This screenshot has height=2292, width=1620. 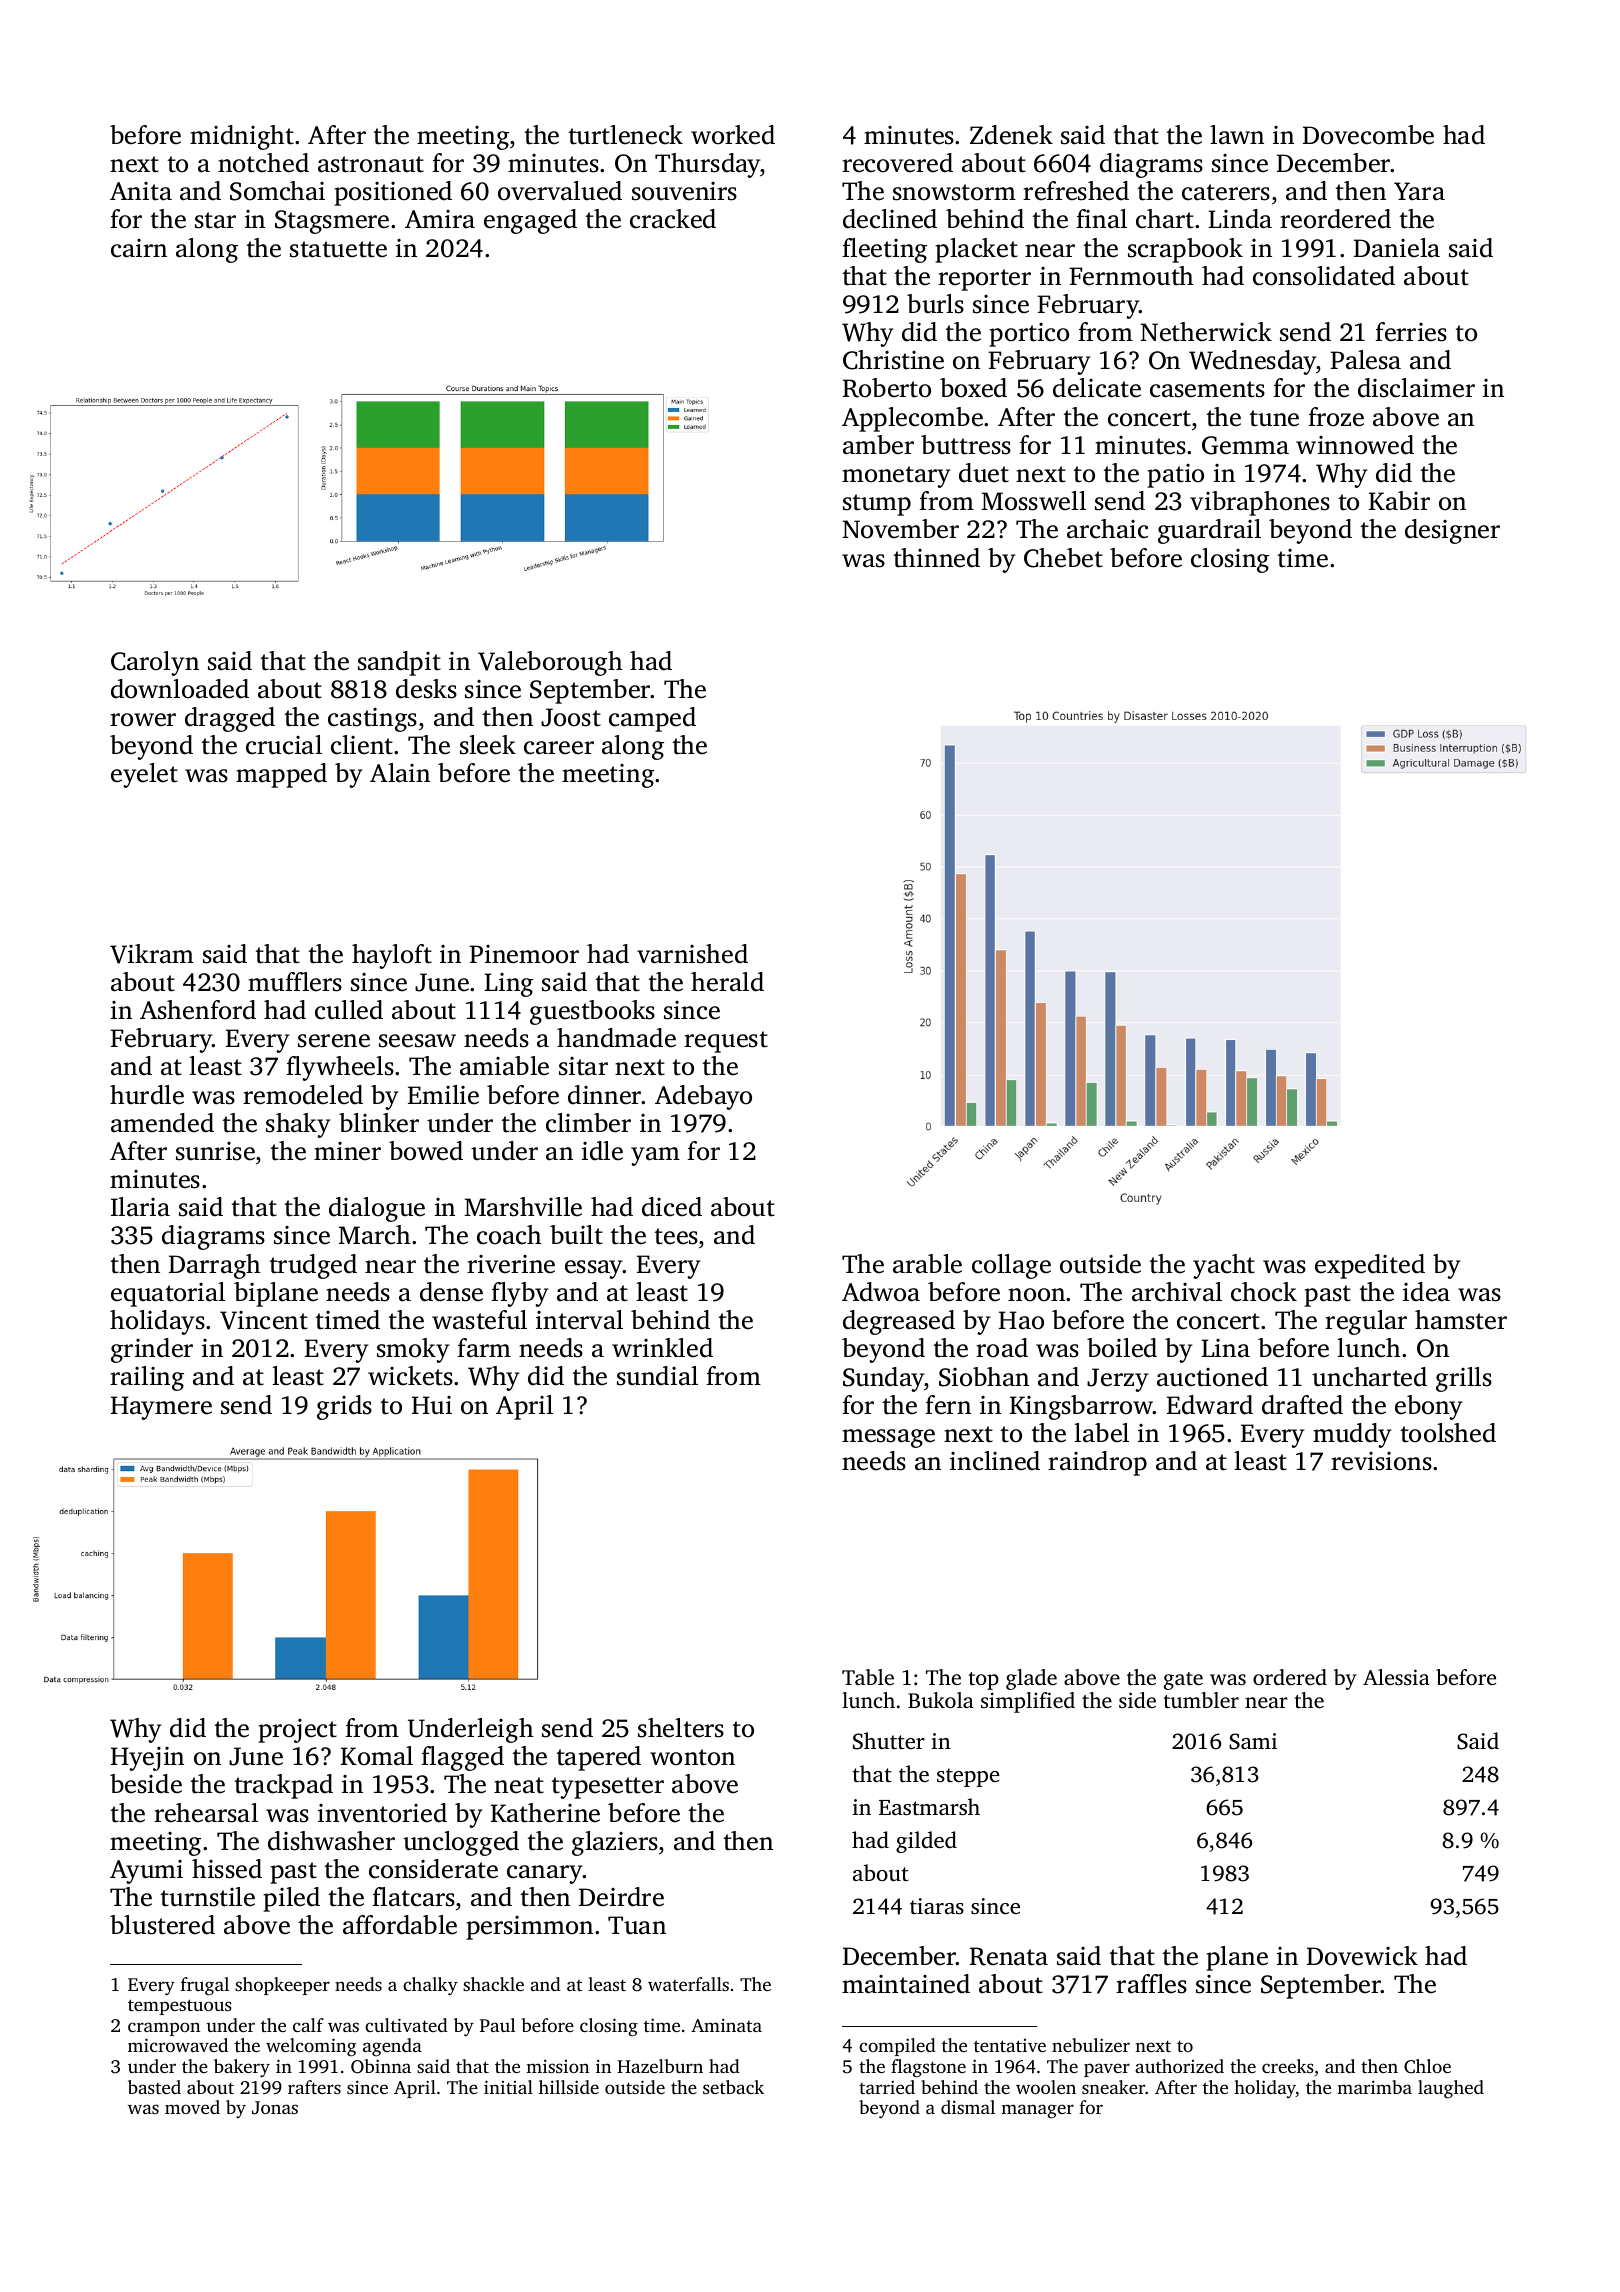 I want to click on Haymere, so click(x=161, y=1408).
